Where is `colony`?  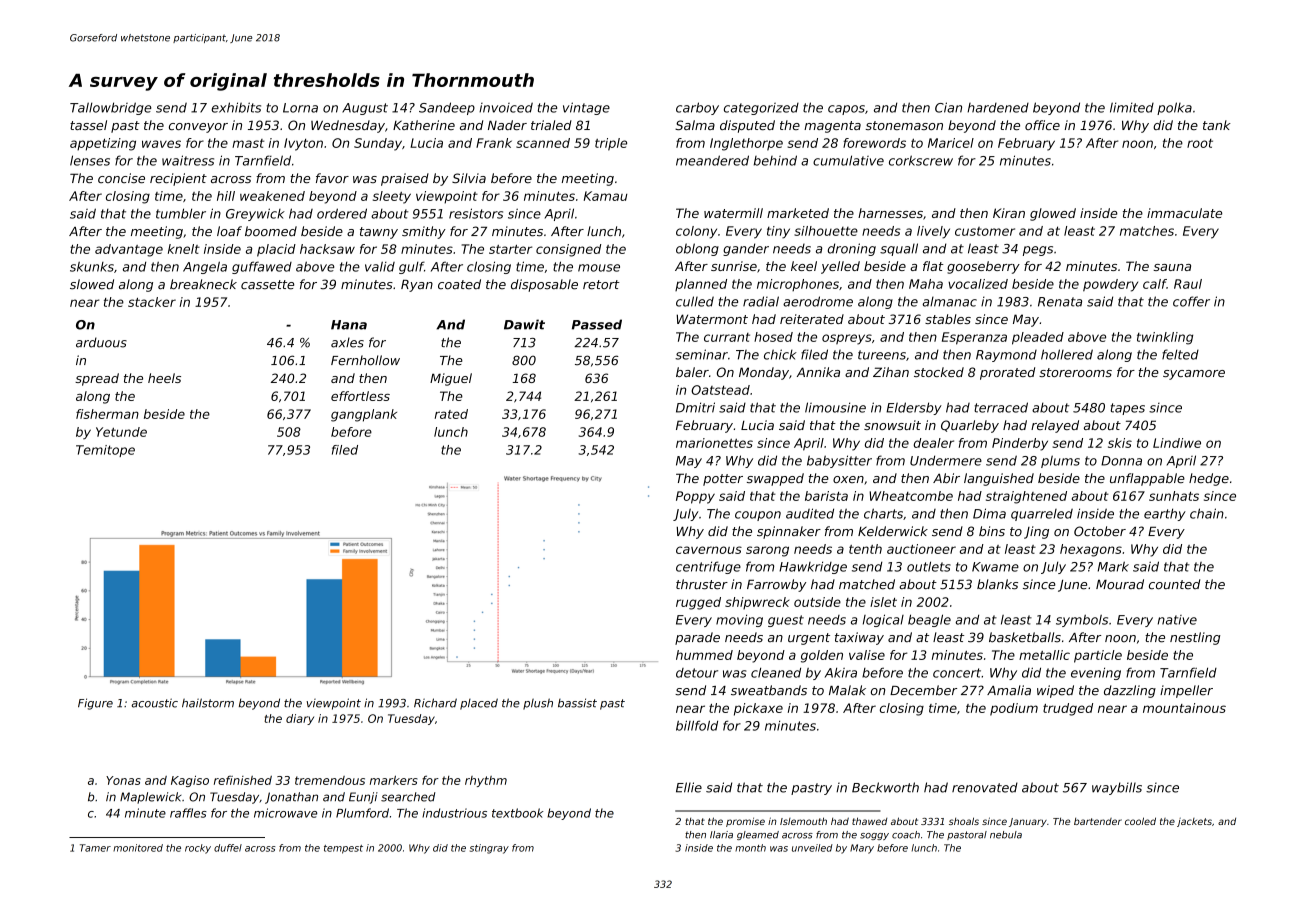
colony is located at coordinates (696, 232).
